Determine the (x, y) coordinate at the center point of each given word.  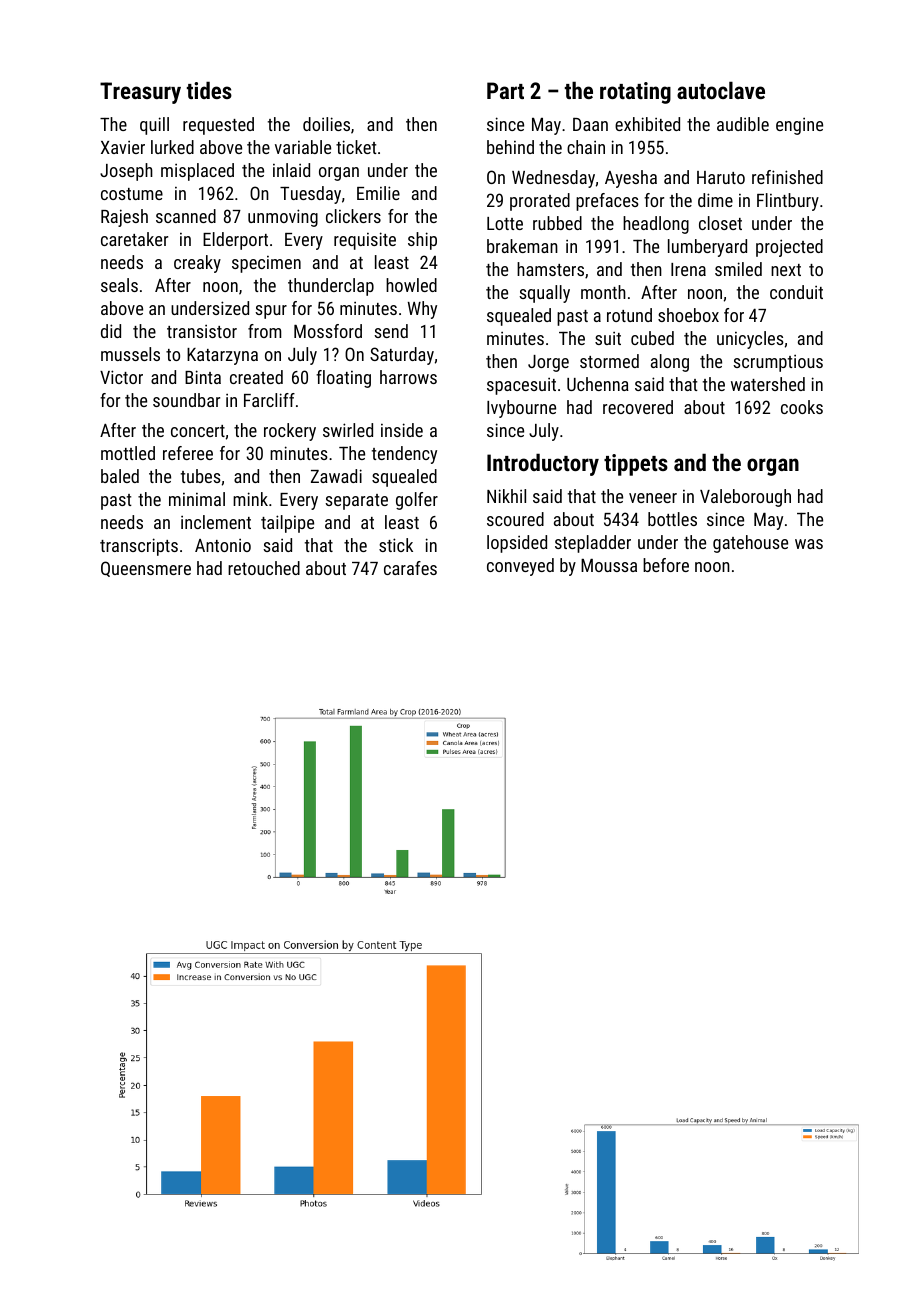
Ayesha (631, 179)
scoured (515, 519)
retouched (264, 568)
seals (119, 285)
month (603, 292)
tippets (636, 465)
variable (303, 147)
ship (422, 241)
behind (510, 147)
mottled (128, 453)
